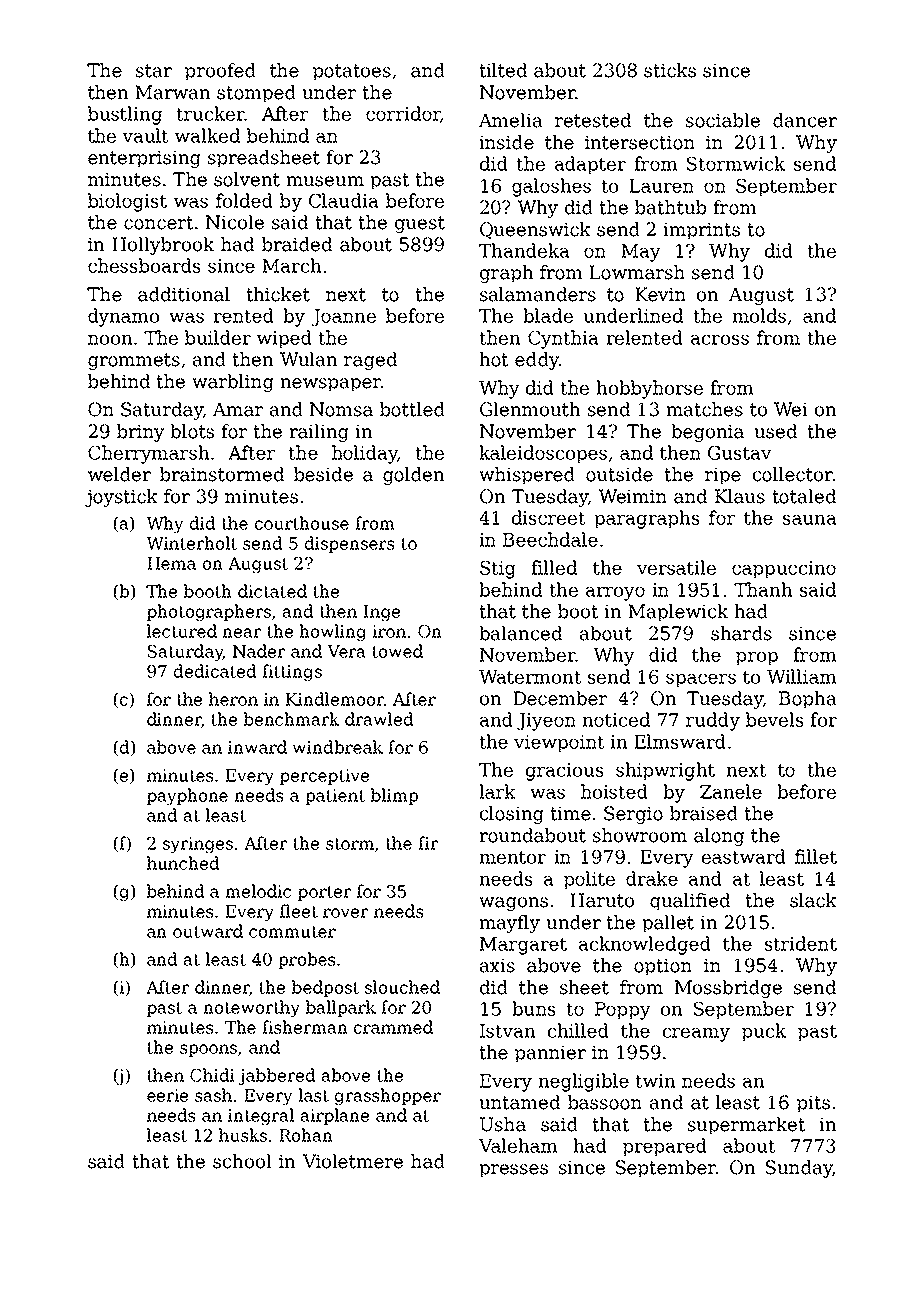 This screenshot has width=924, height=1308. What do you see at coordinates (319, 433) in the screenshot?
I see `railing` at bounding box center [319, 433].
